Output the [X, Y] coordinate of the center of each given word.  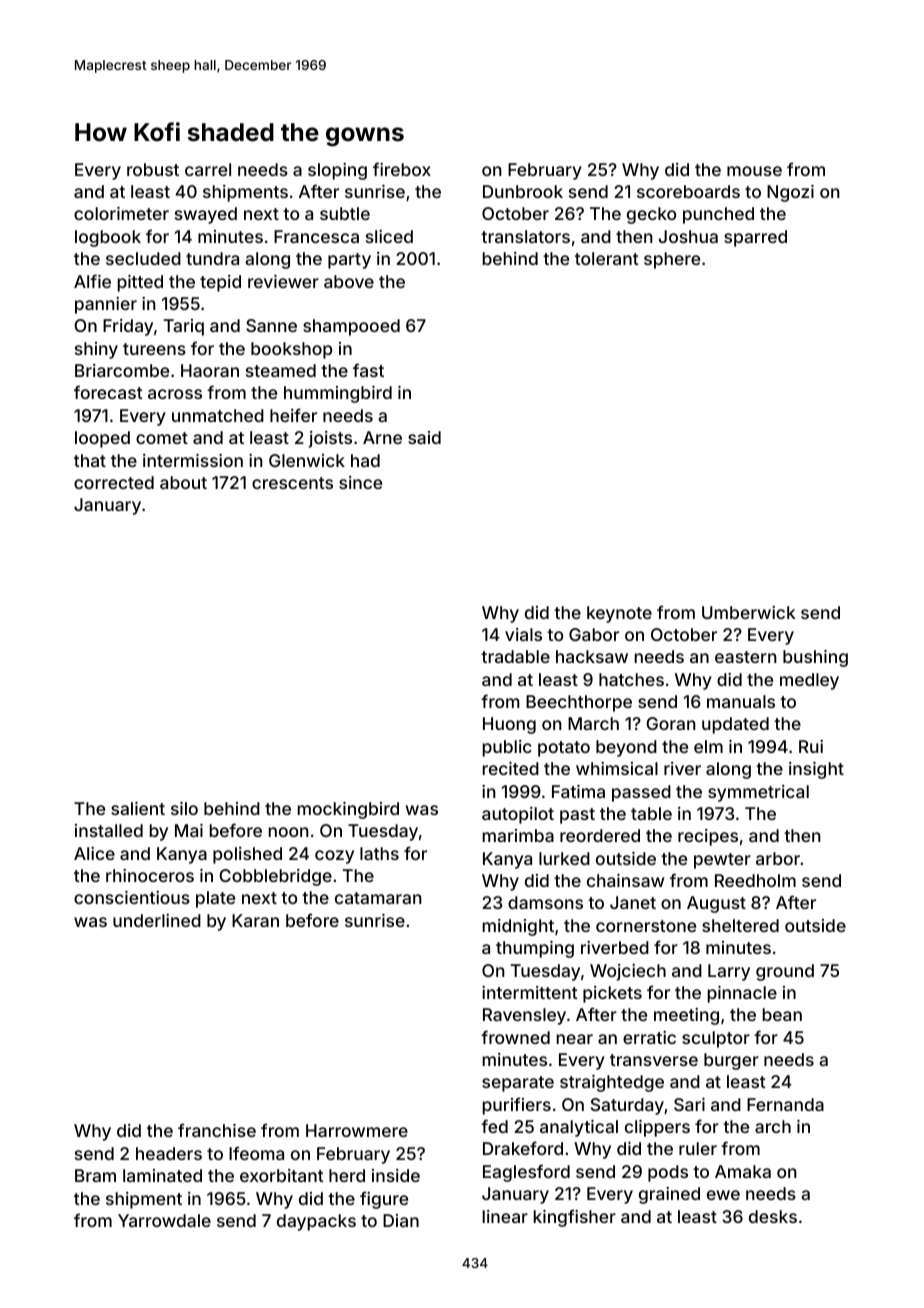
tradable [515, 656]
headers [169, 1153]
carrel [208, 169]
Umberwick [748, 612]
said [424, 437]
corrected [114, 482]
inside [396, 1175]
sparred [755, 238]
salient [138, 808]
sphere [672, 260]
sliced [389, 236]
